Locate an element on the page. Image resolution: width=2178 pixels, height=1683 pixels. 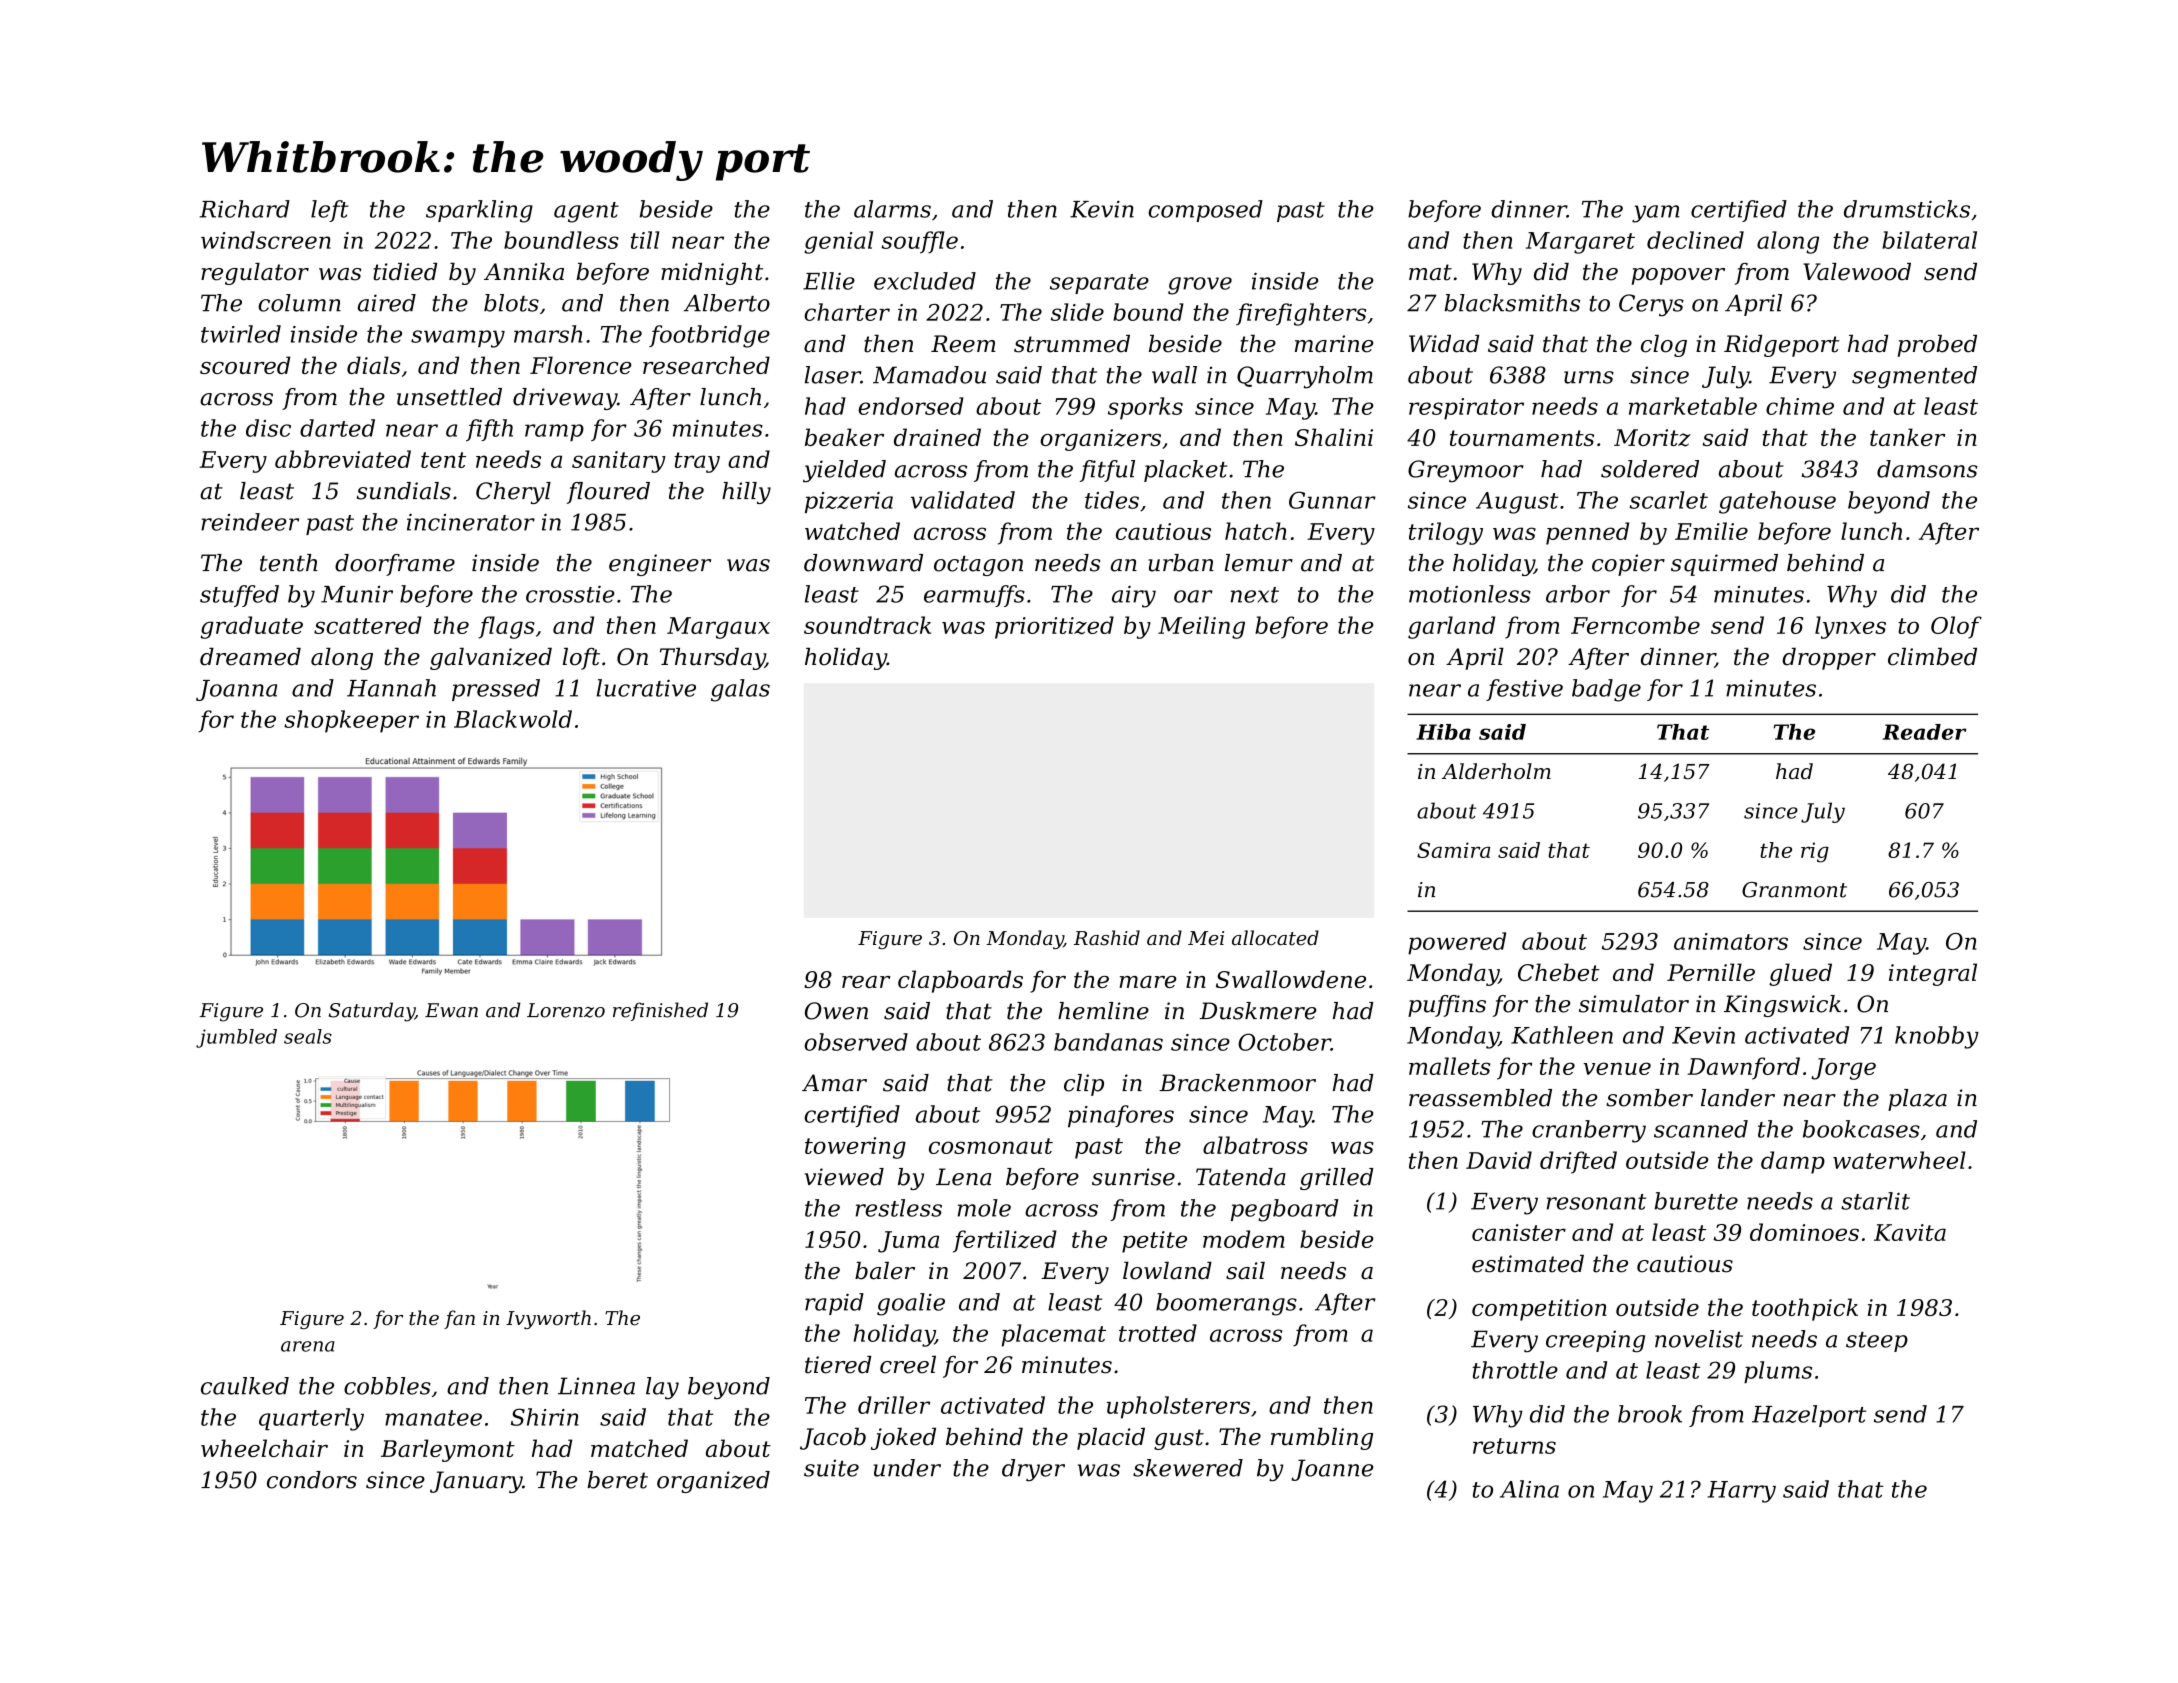
prioritized is located at coordinates (1054, 627).
